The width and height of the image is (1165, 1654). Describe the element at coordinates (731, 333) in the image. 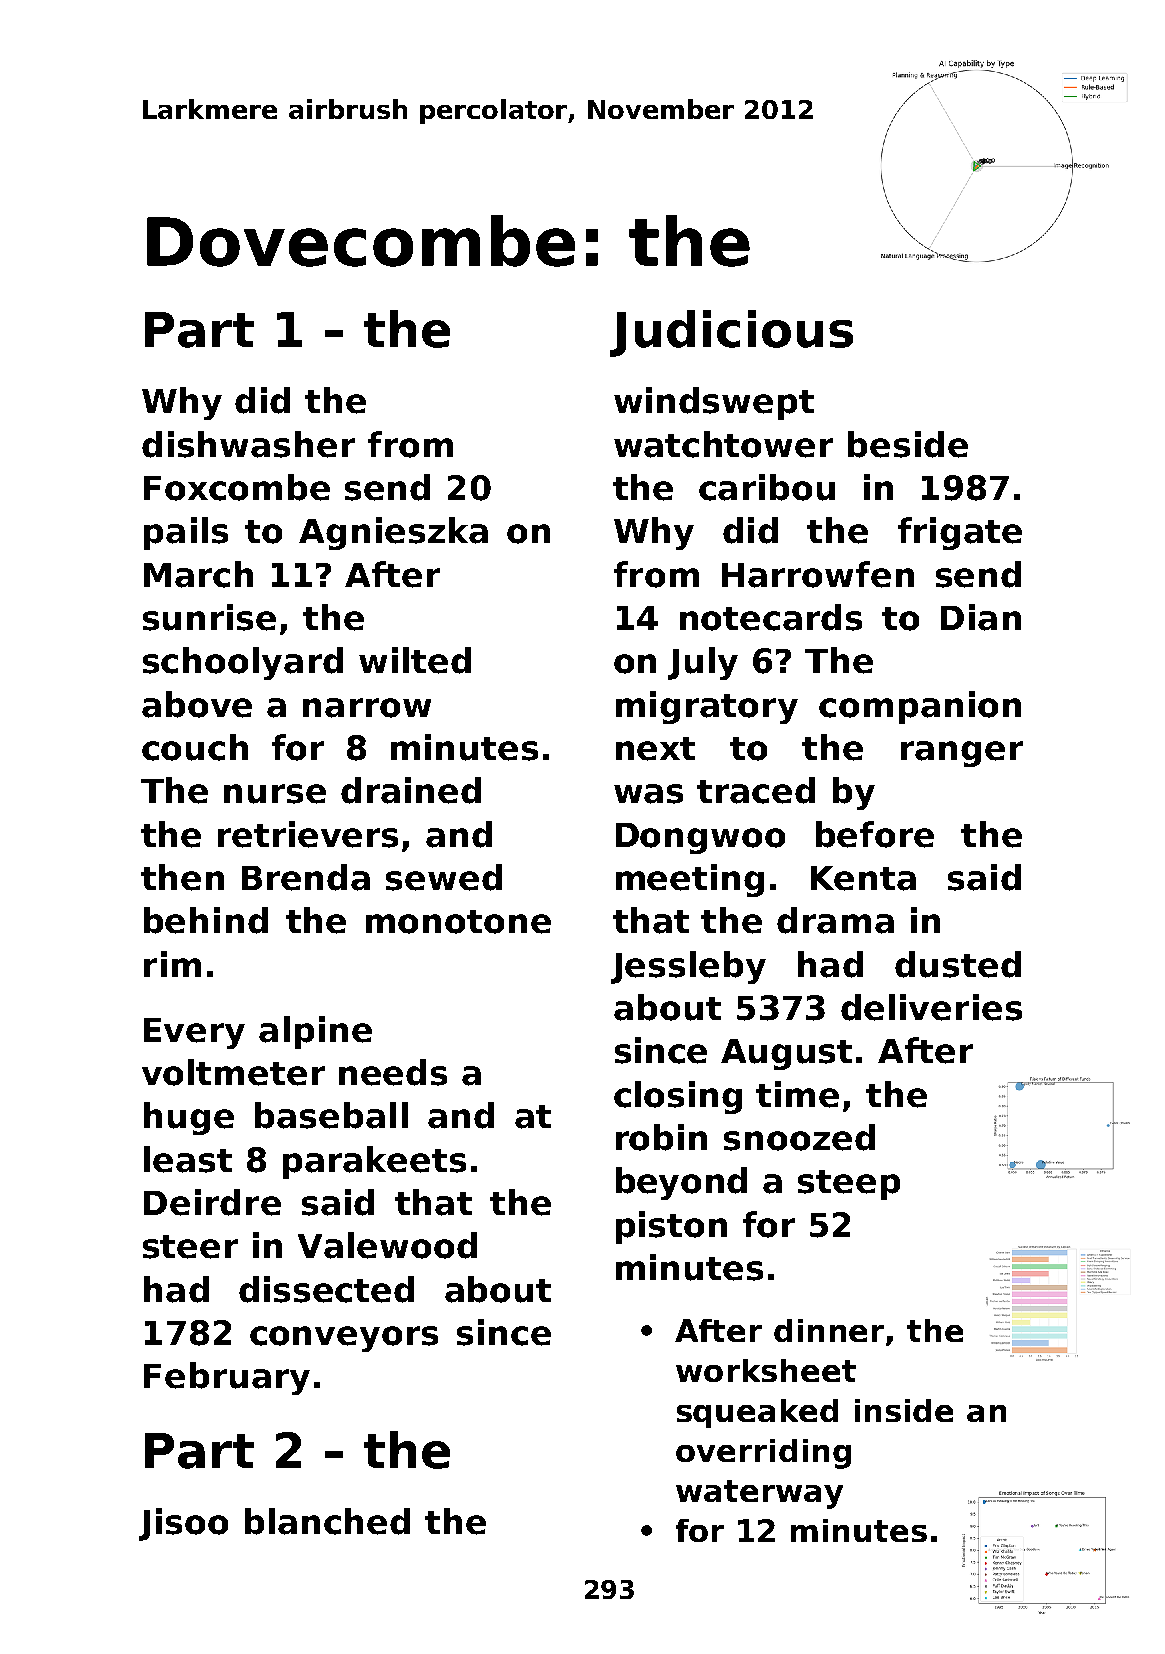

I see `Judicious` at that location.
